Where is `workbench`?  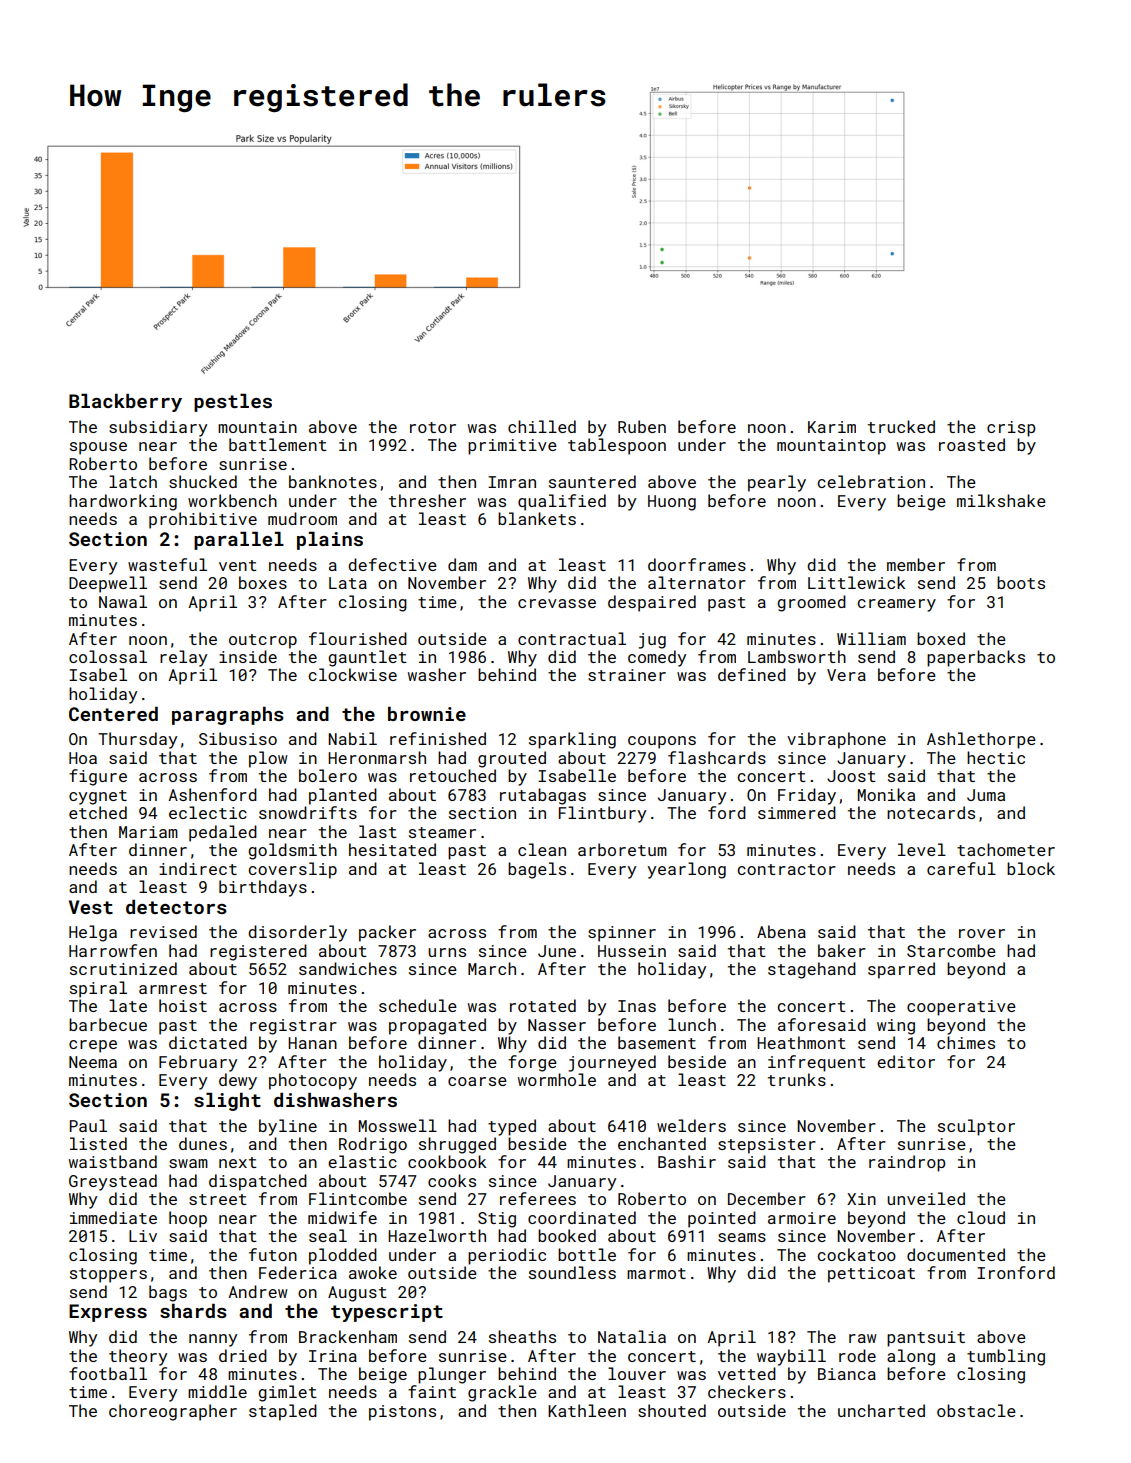 workbench is located at coordinates (232, 500).
